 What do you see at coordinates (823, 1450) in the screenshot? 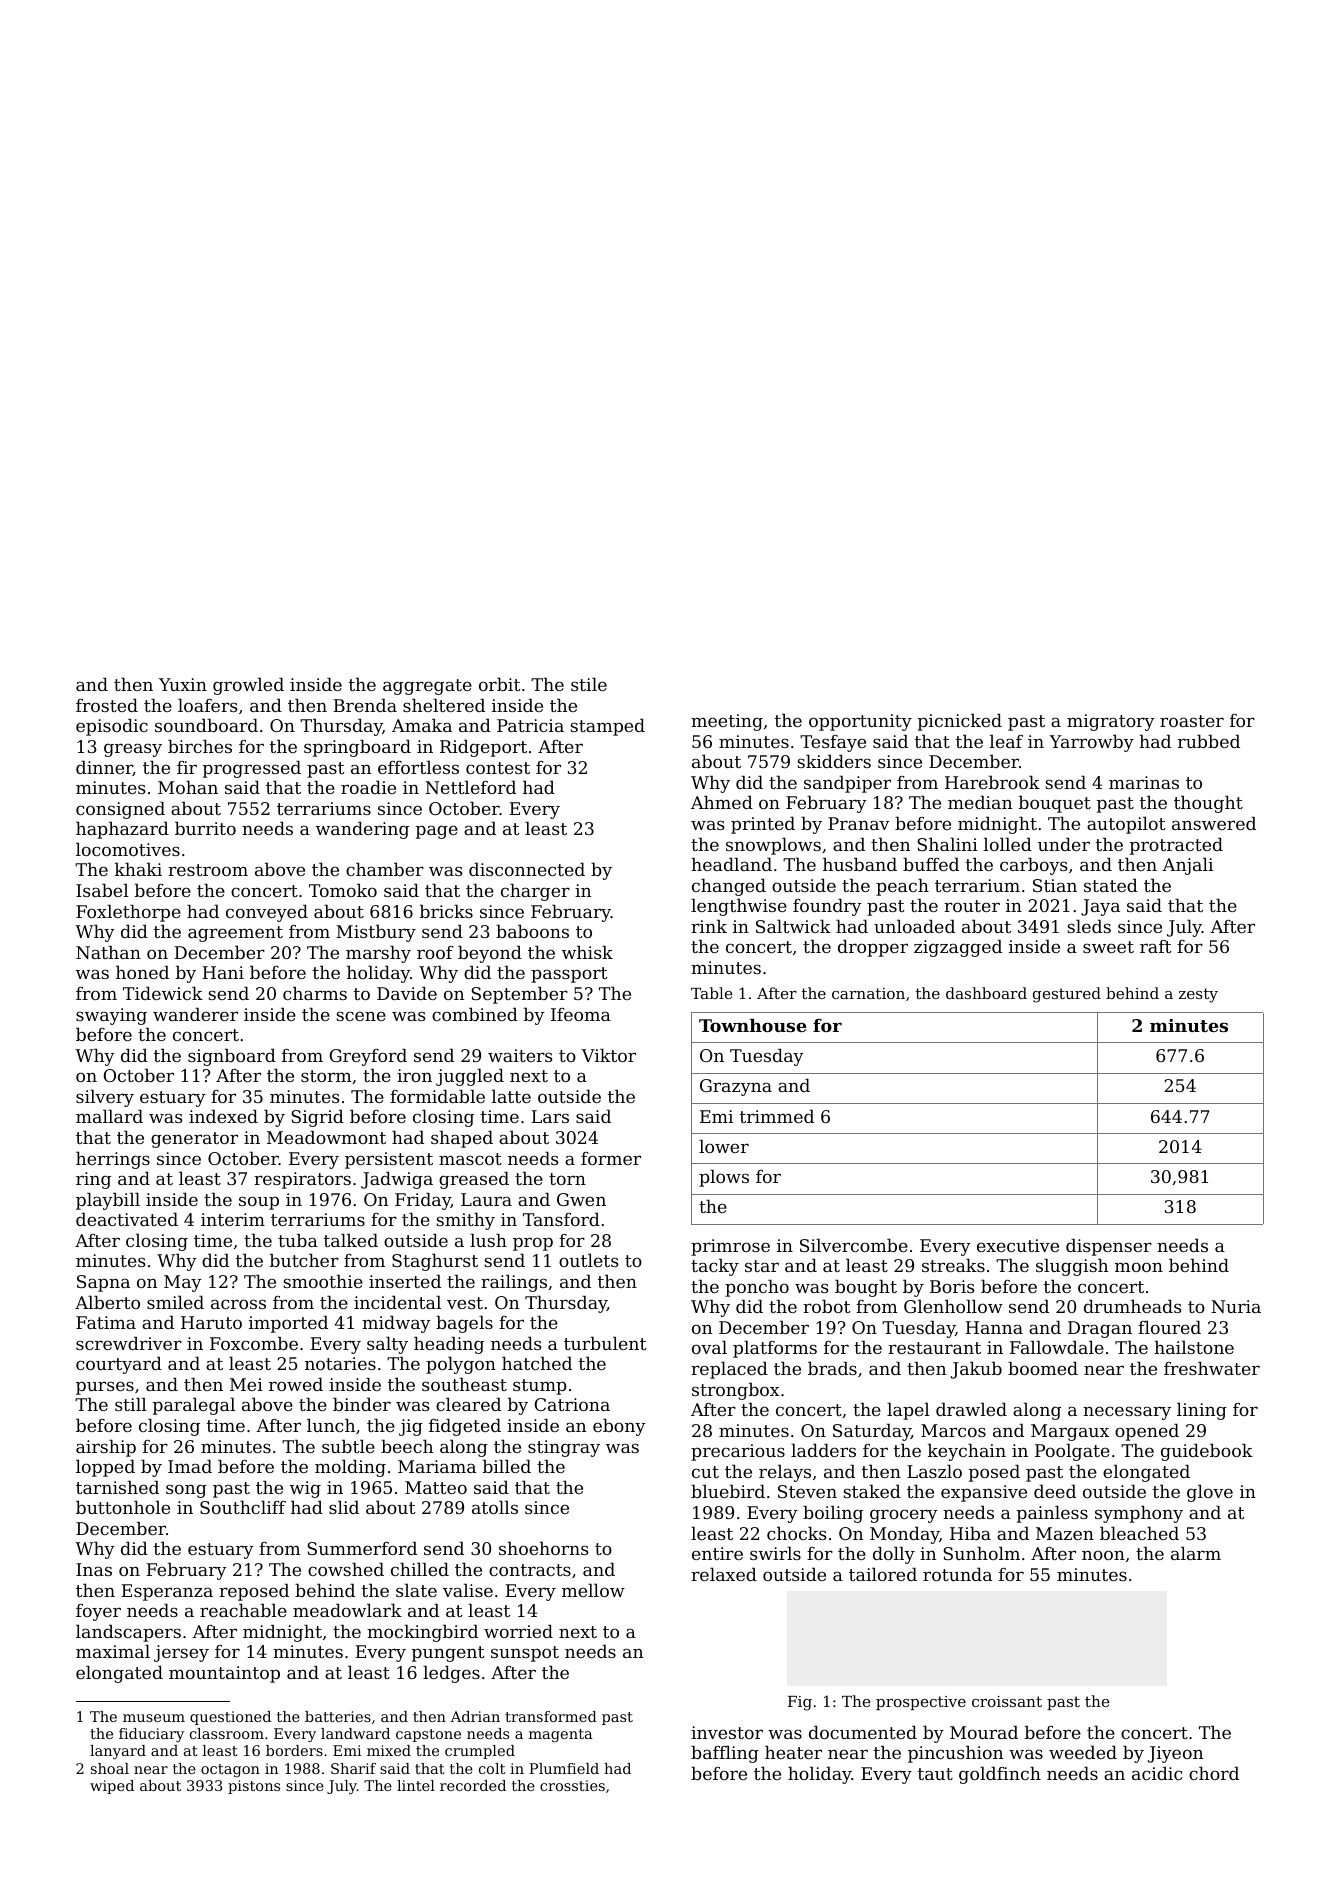
I see `ladders` at bounding box center [823, 1450].
